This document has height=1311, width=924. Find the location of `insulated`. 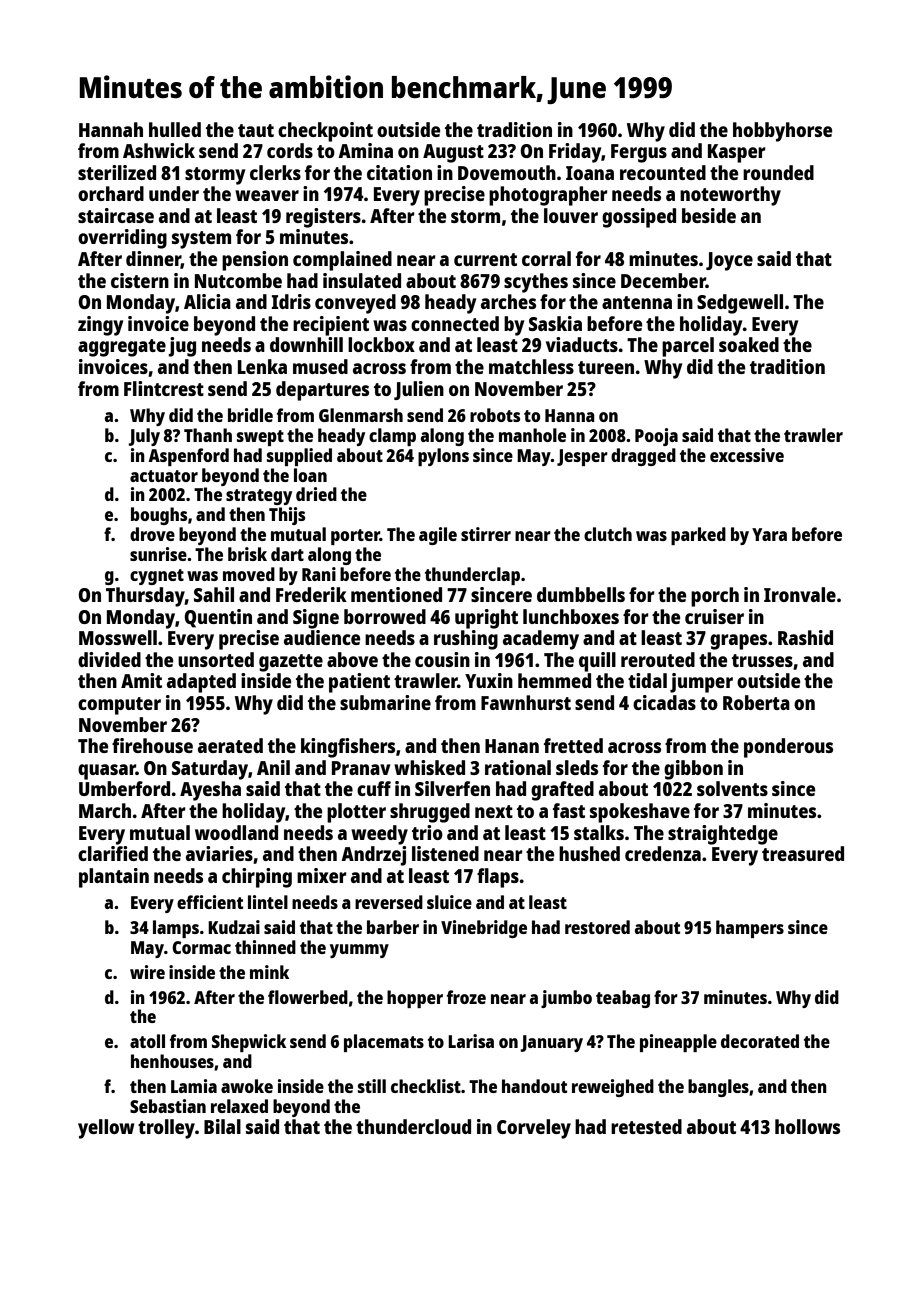

insulated is located at coordinates (362, 280).
